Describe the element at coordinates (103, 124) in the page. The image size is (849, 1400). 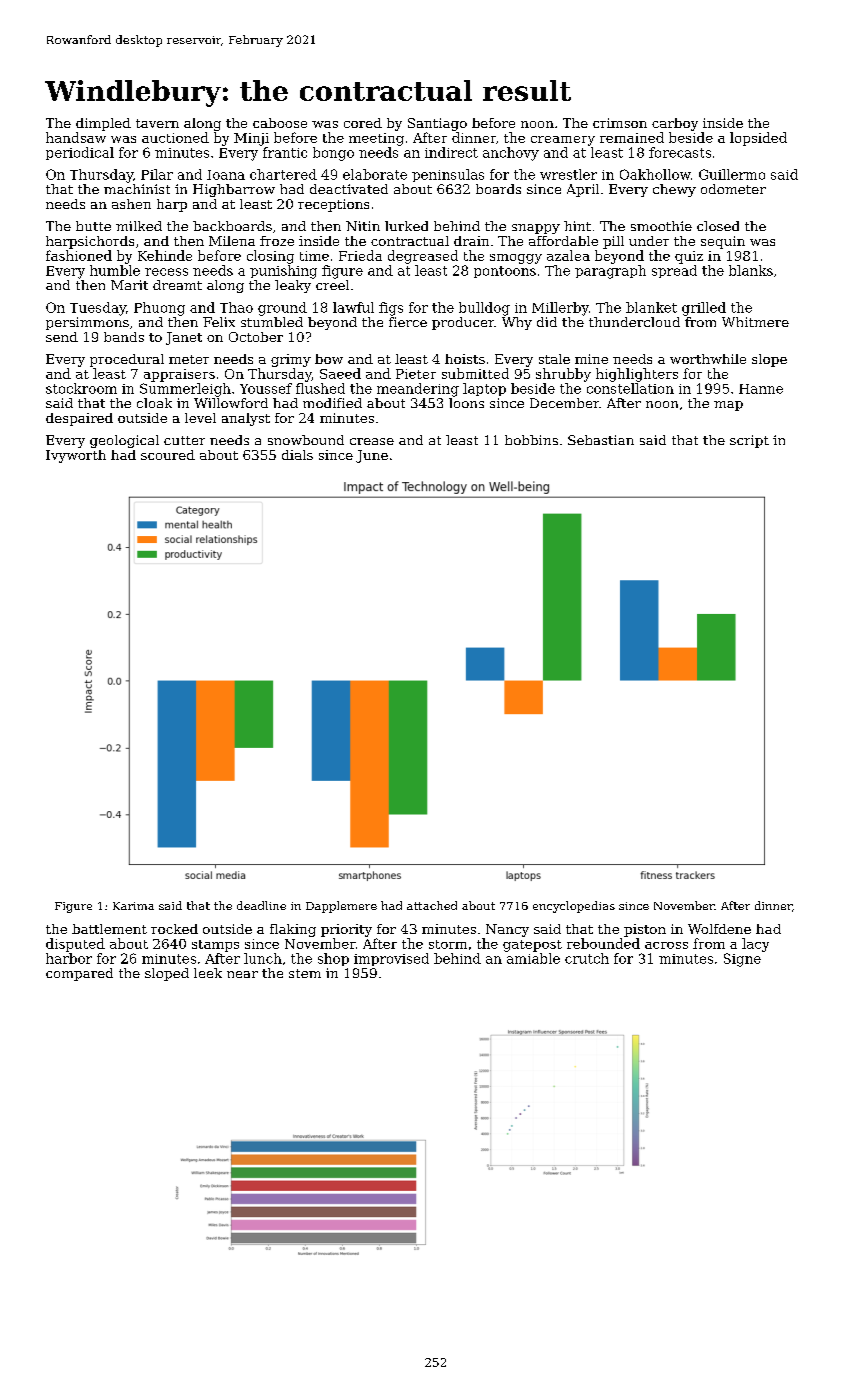
I see `dimpled` at that location.
